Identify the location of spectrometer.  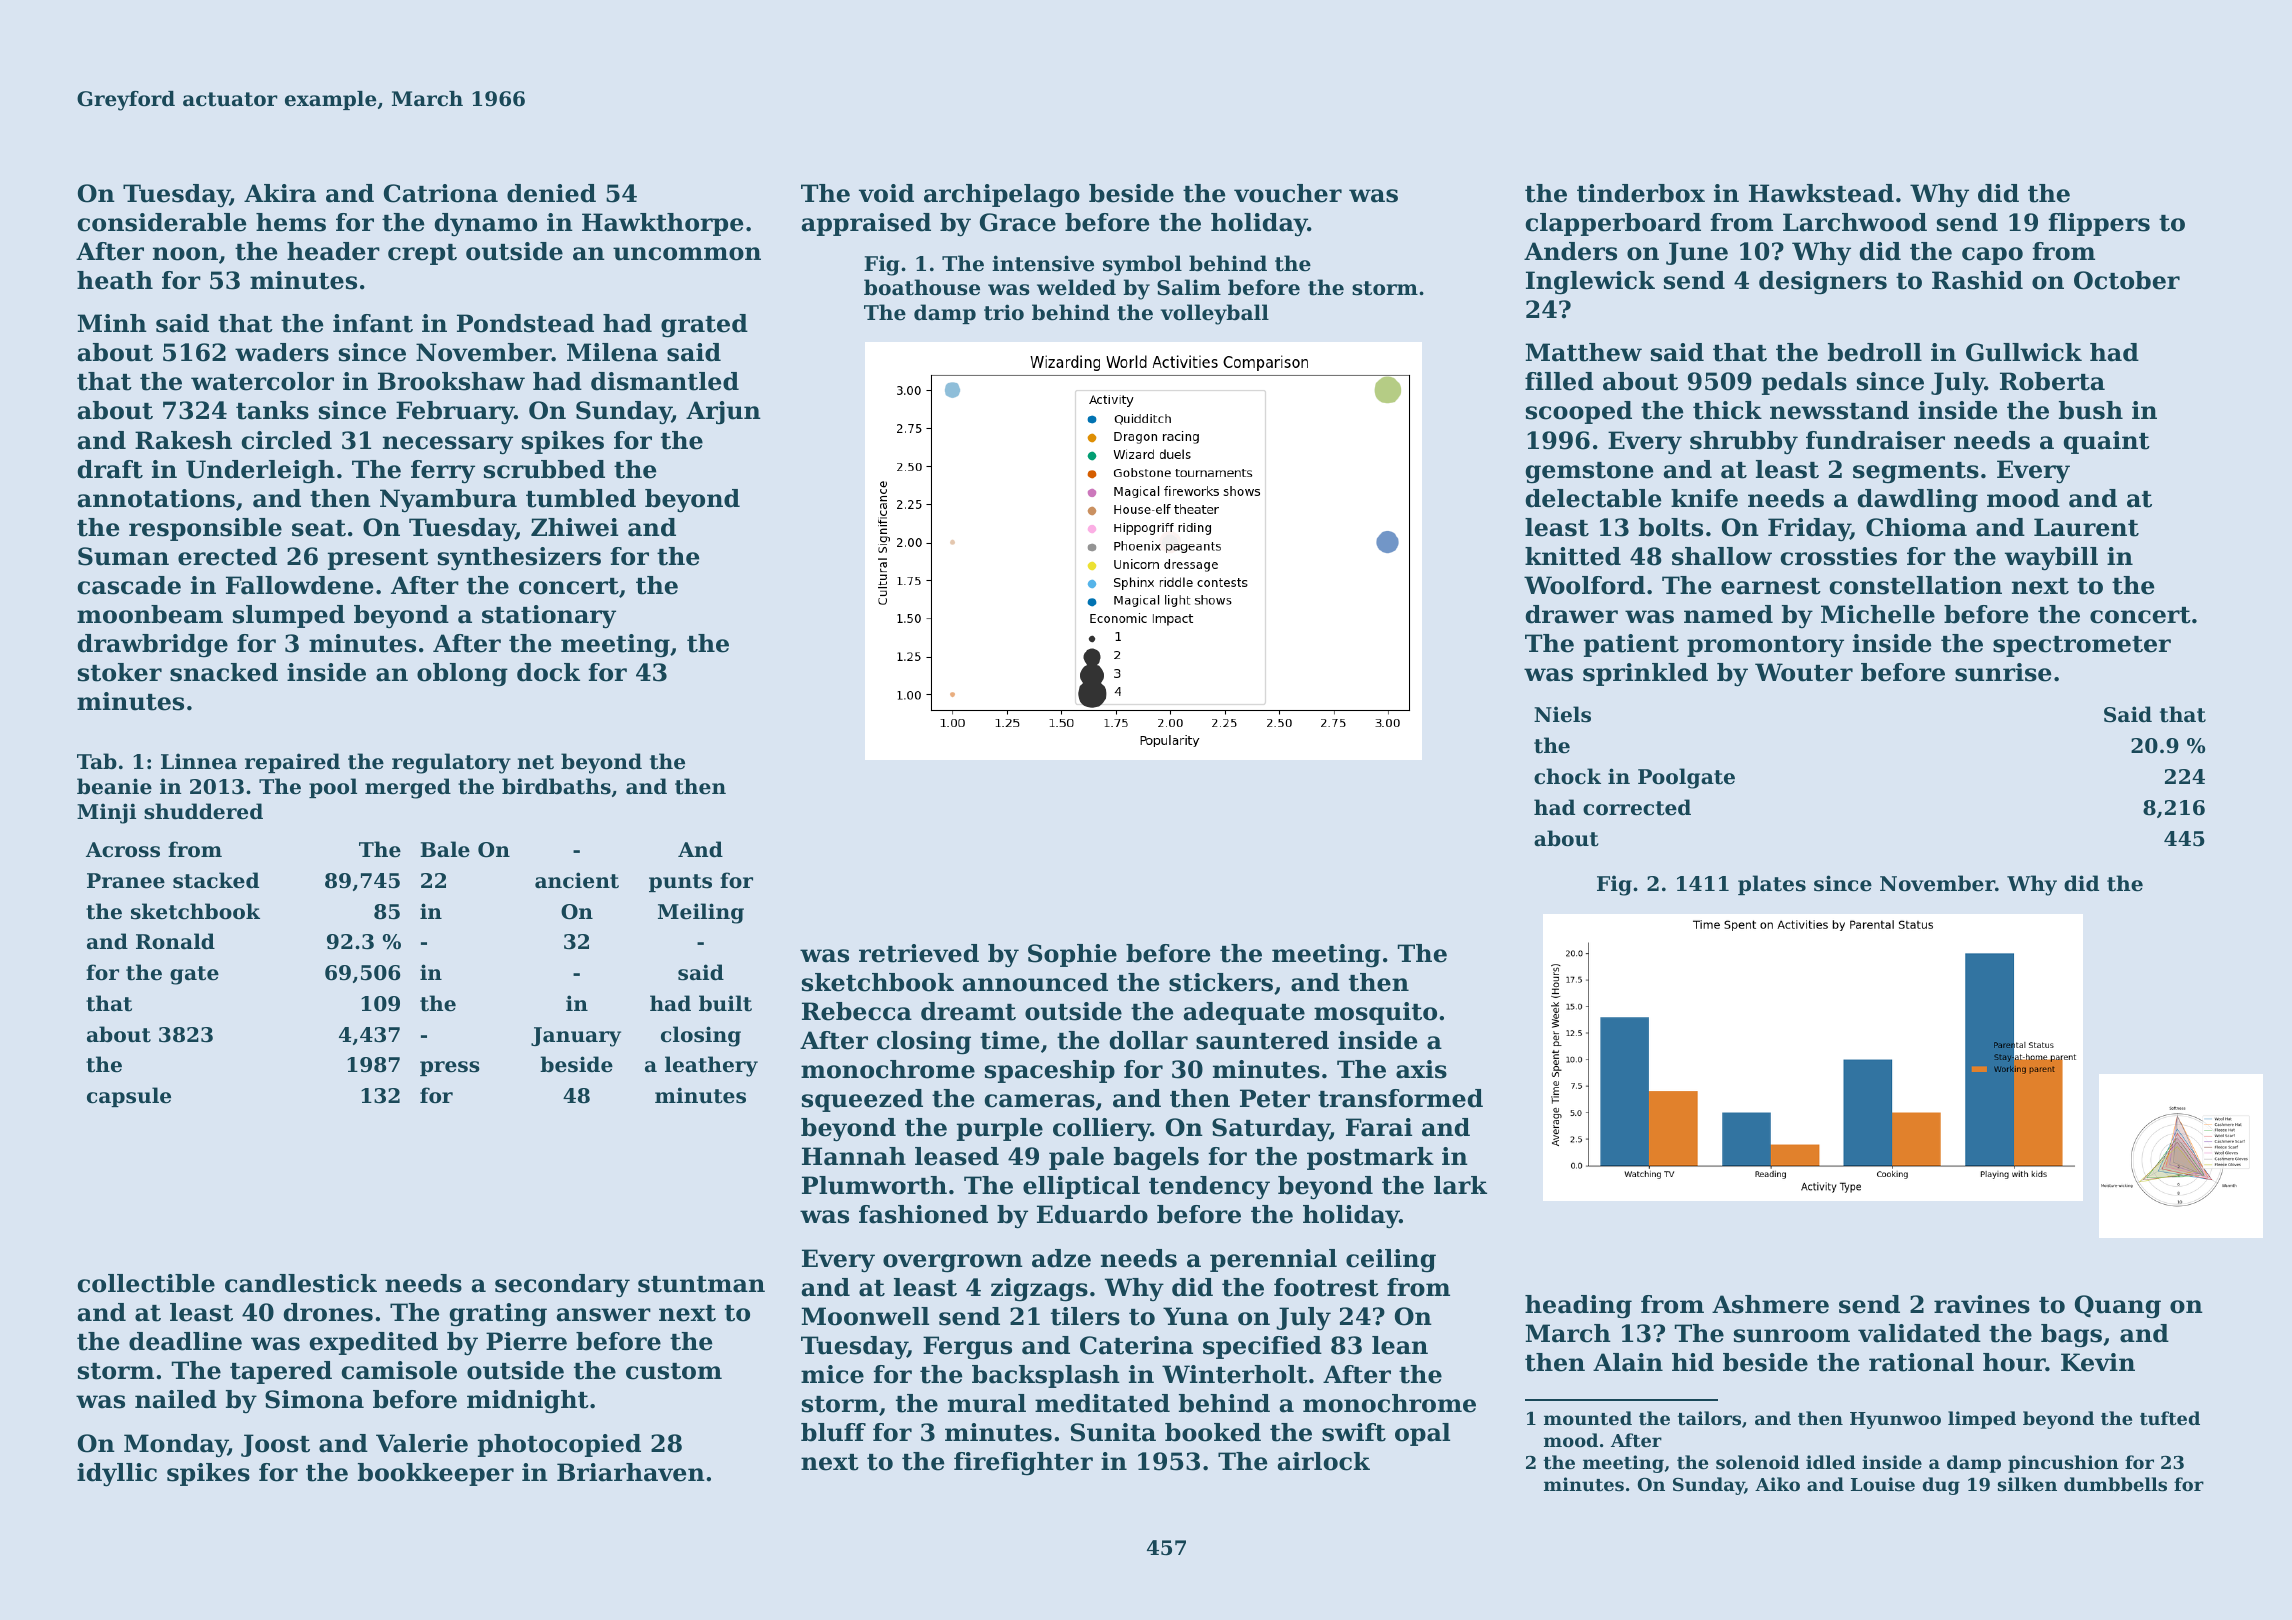
(2082, 646).
